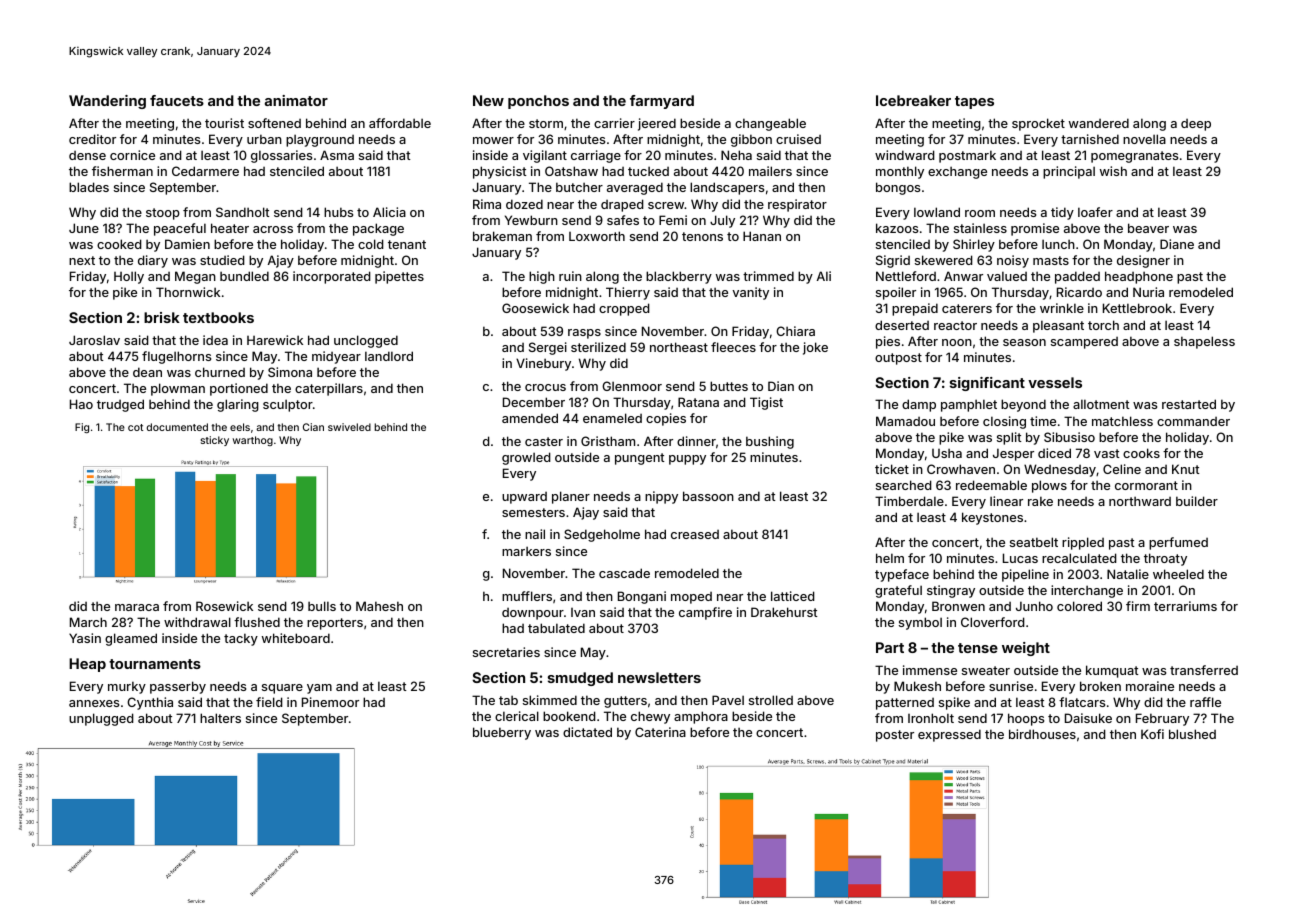  What do you see at coordinates (1196, 125) in the screenshot?
I see `deep` at bounding box center [1196, 125].
